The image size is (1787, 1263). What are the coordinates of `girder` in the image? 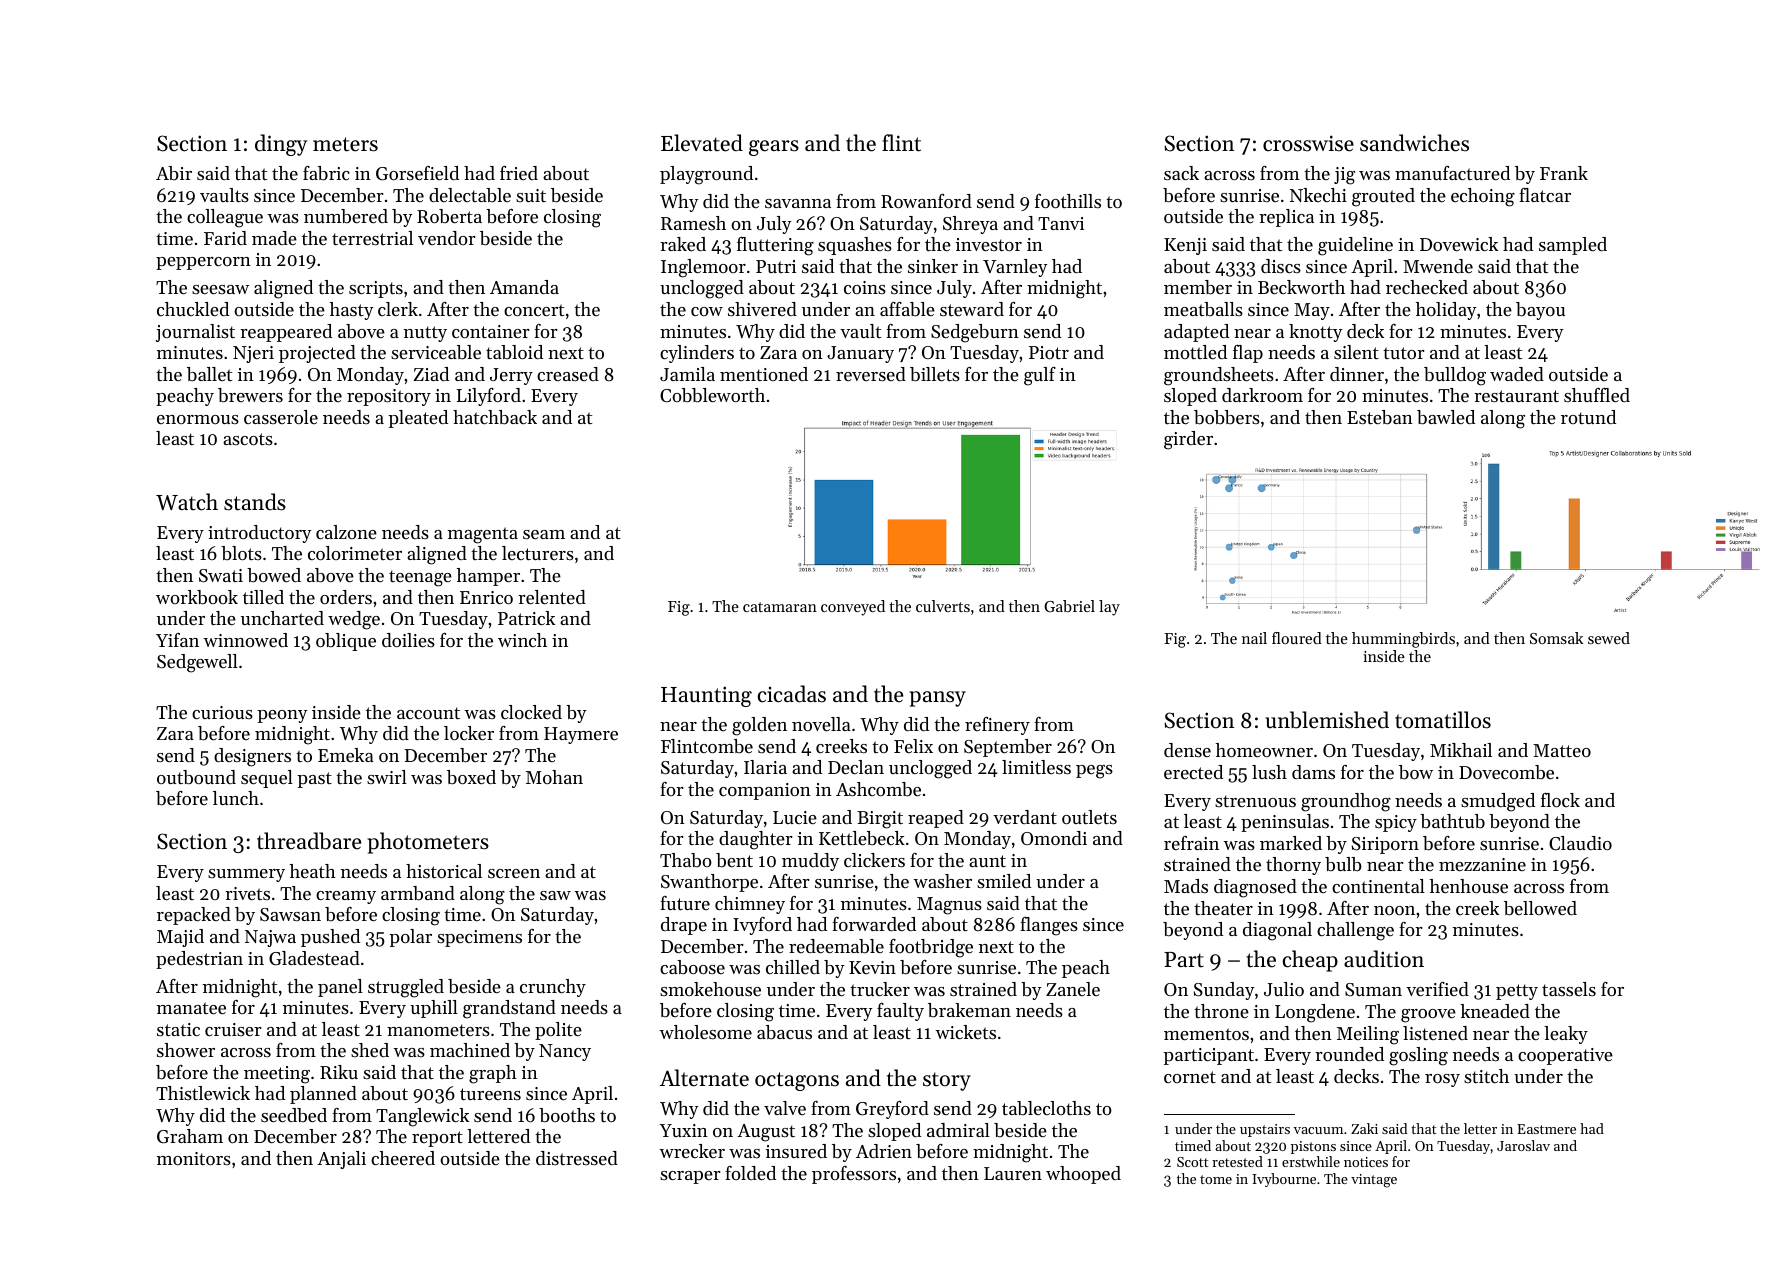 It's located at (1188, 440).
